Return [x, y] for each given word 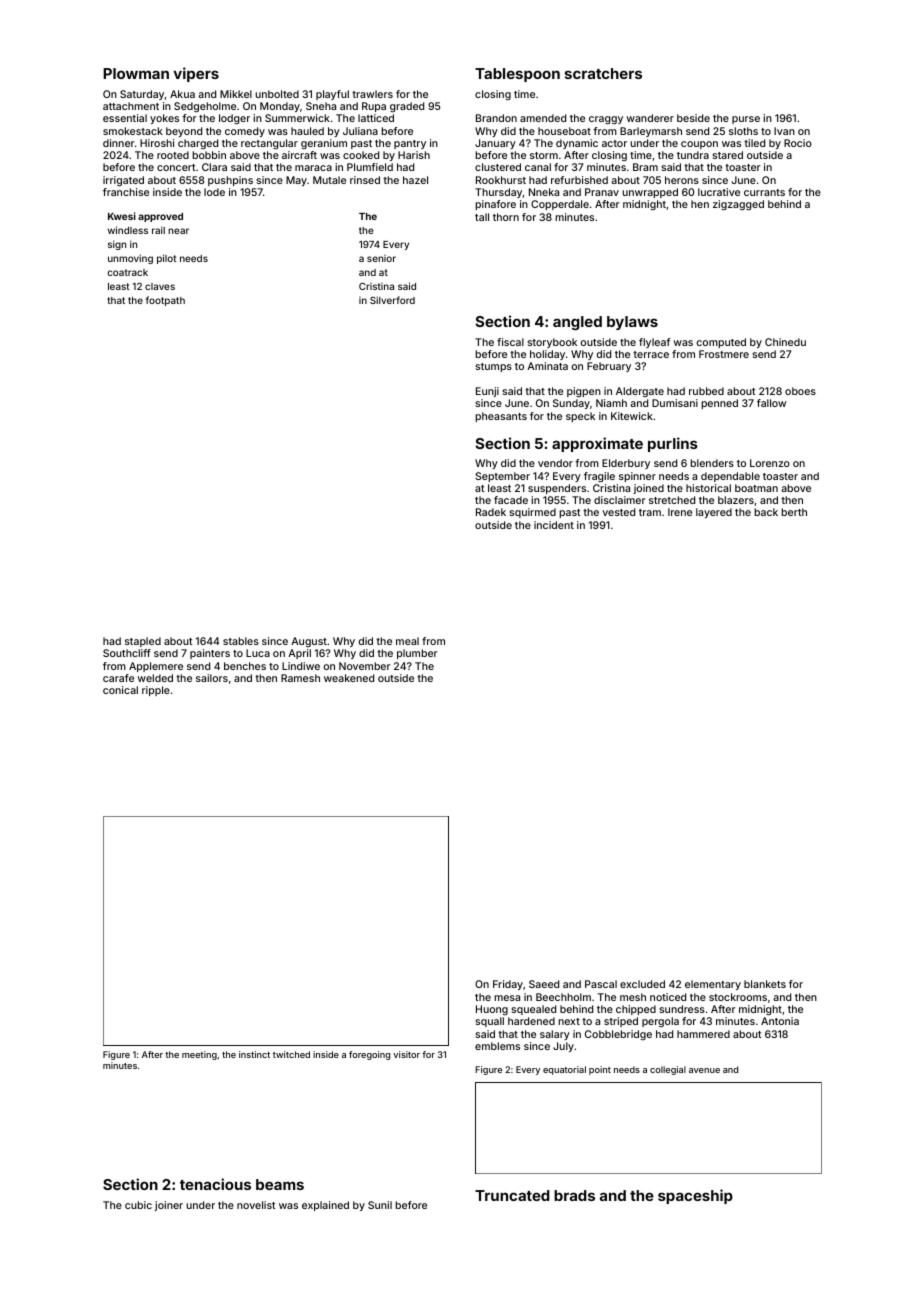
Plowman [136, 73]
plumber [417, 654]
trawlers [372, 94]
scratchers [603, 73]
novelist [256, 1205]
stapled [143, 642]
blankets [765, 984]
